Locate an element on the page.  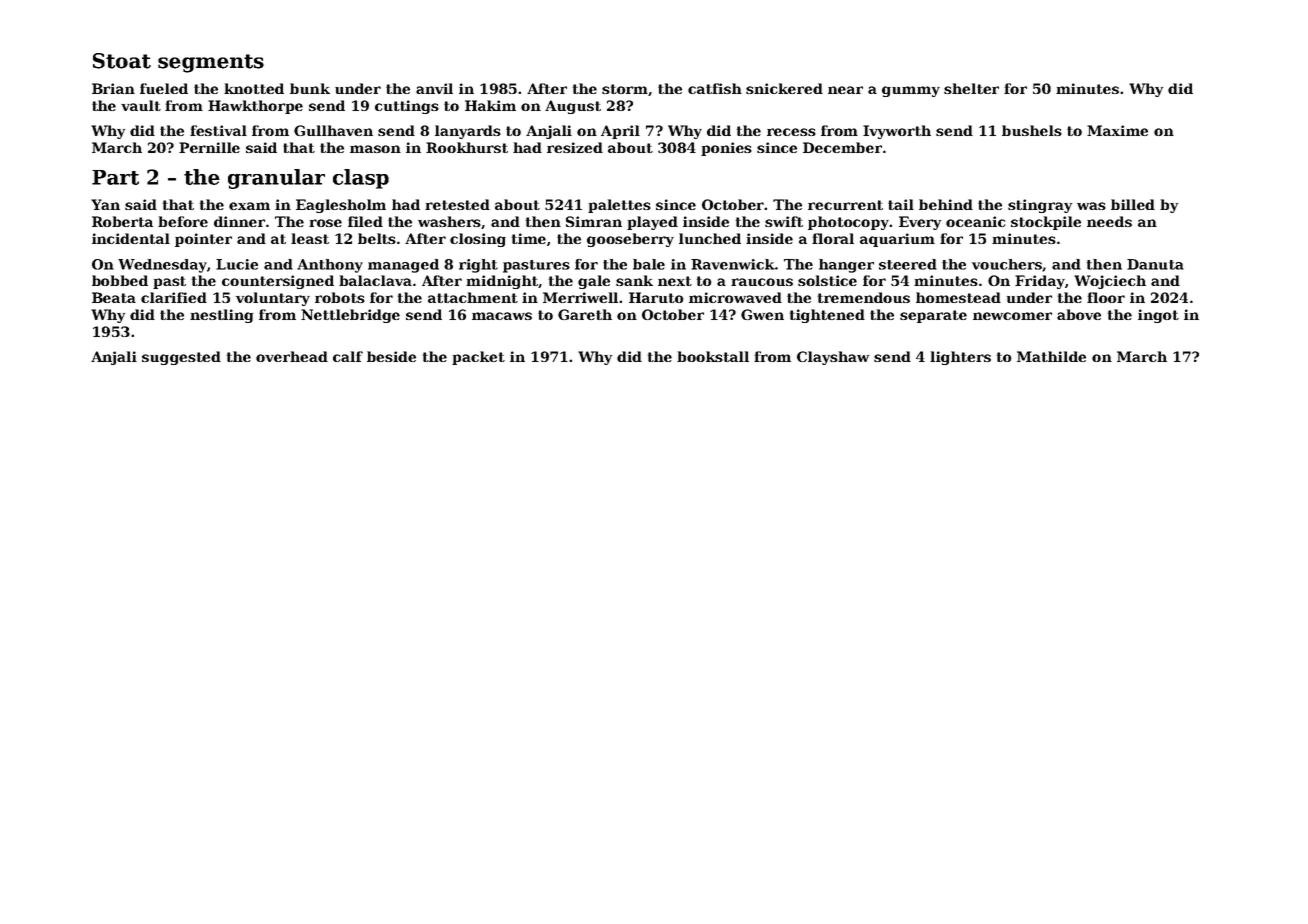
catfish is located at coordinates (715, 88).
